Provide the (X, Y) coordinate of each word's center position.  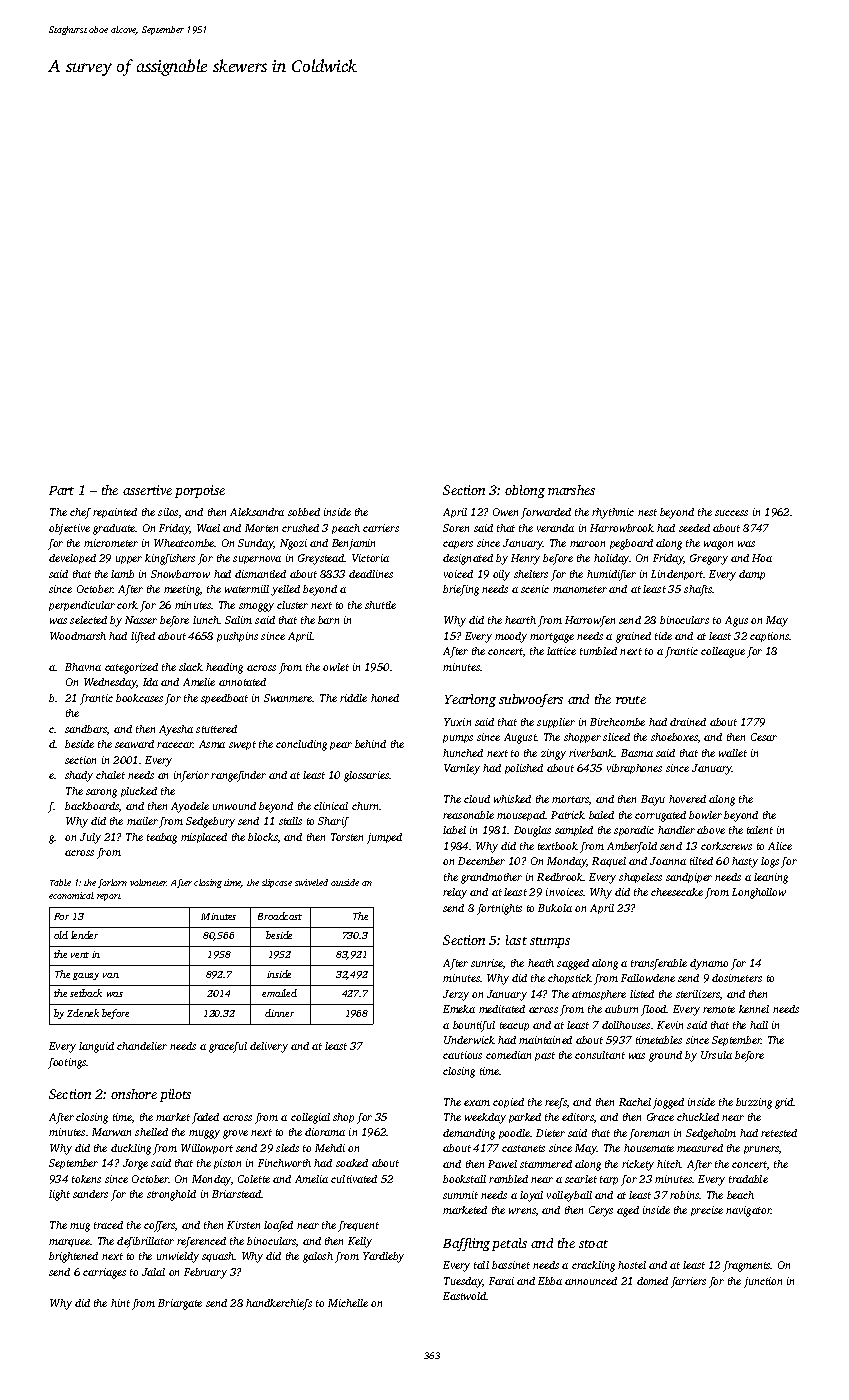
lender (84, 935)
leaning (771, 878)
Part (61, 490)
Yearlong (470, 700)
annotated (242, 682)
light (59, 1195)
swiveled (311, 882)
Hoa (762, 558)
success (731, 513)
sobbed (304, 512)
